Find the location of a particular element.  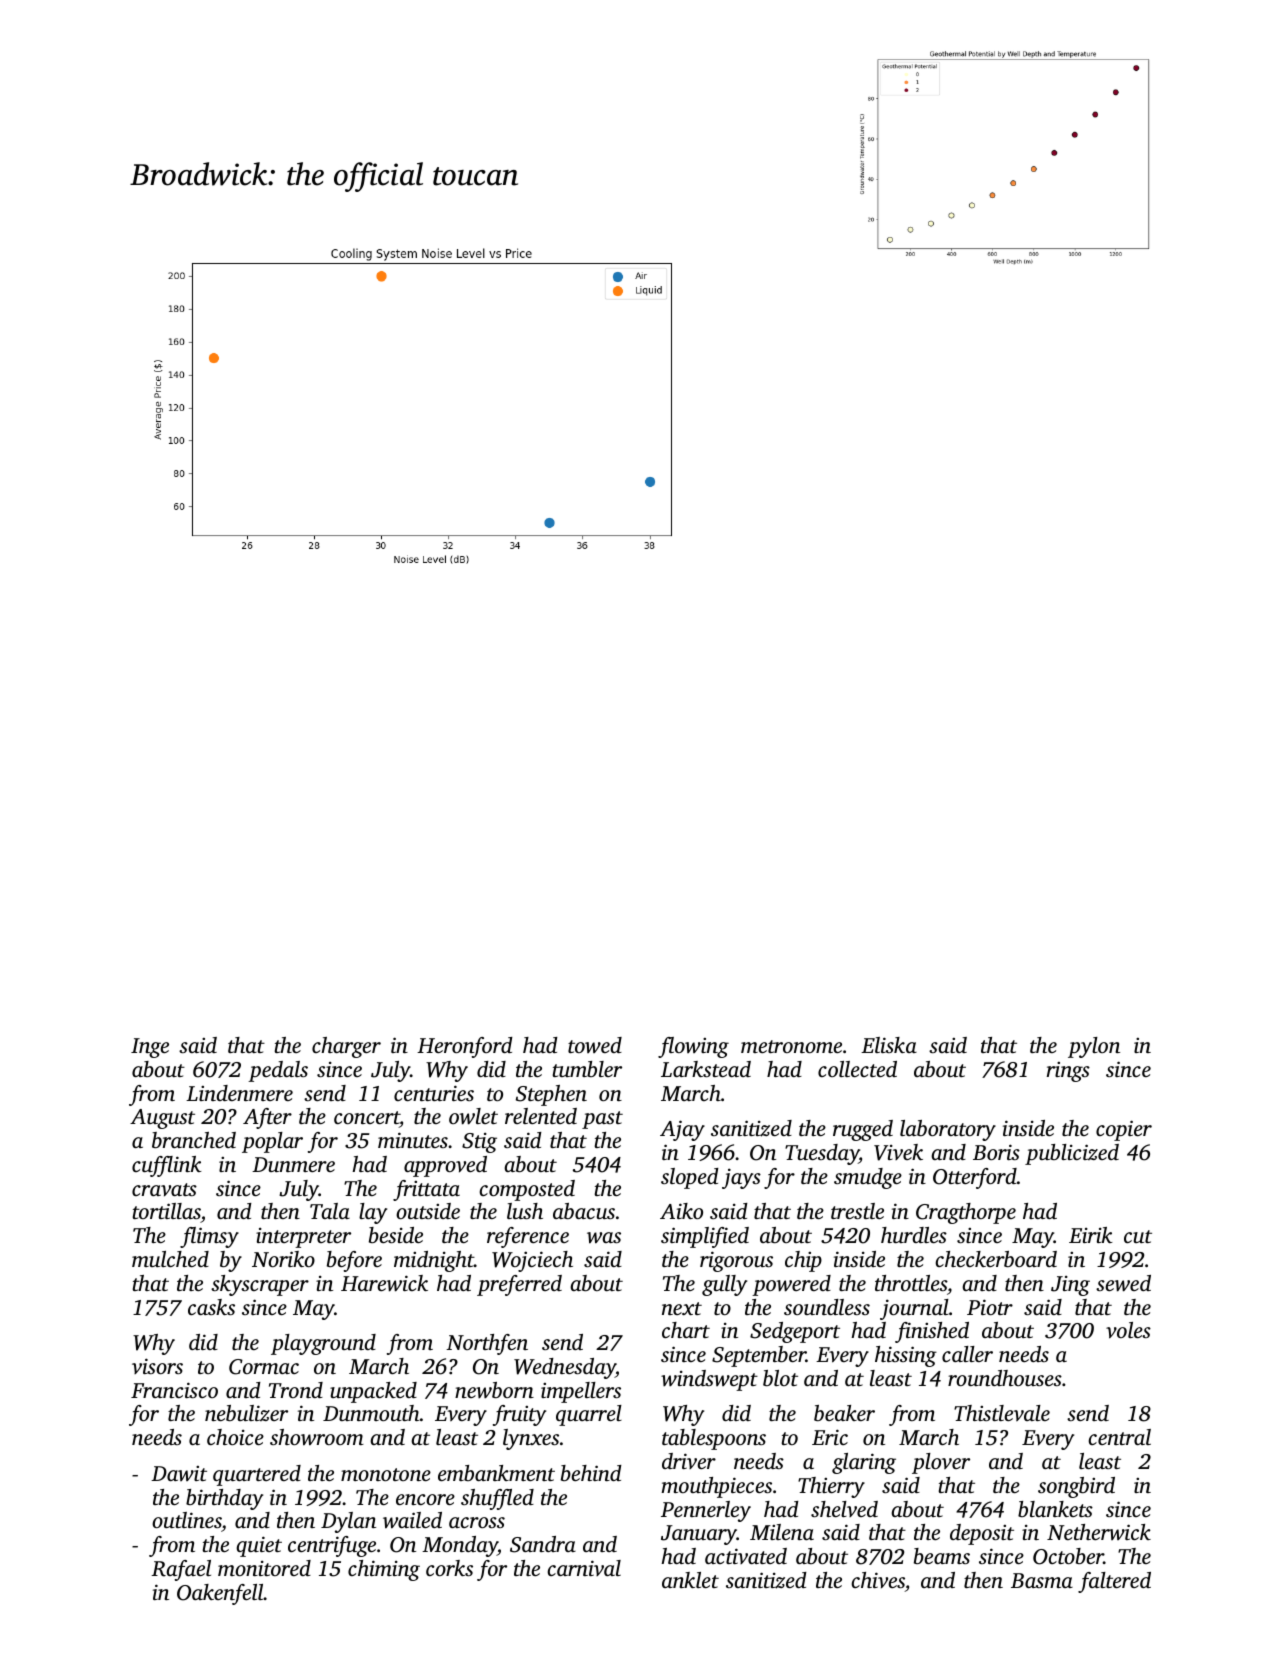

chiming is located at coordinates (384, 1570).
